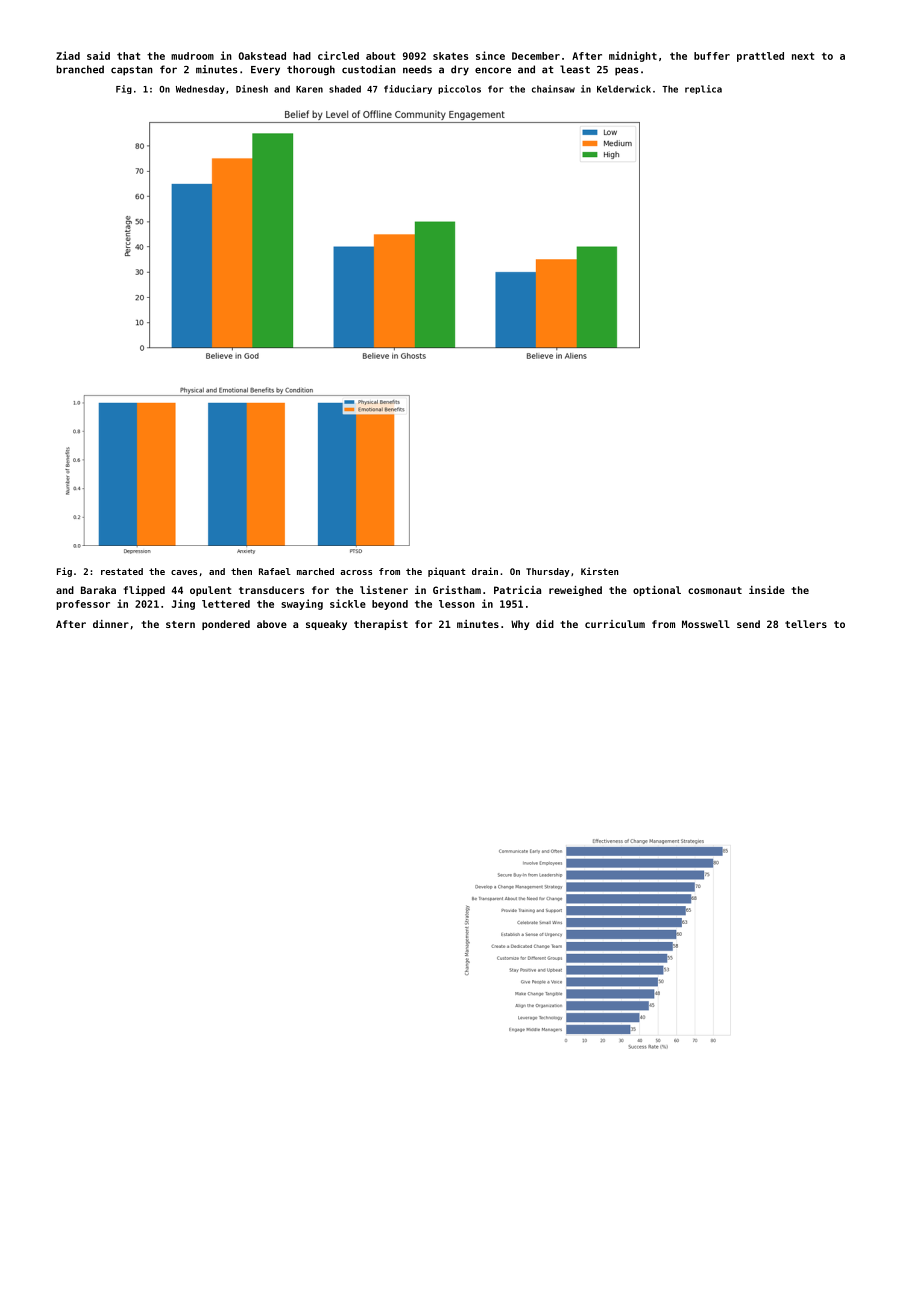  I want to click on replica, so click(703, 89).
